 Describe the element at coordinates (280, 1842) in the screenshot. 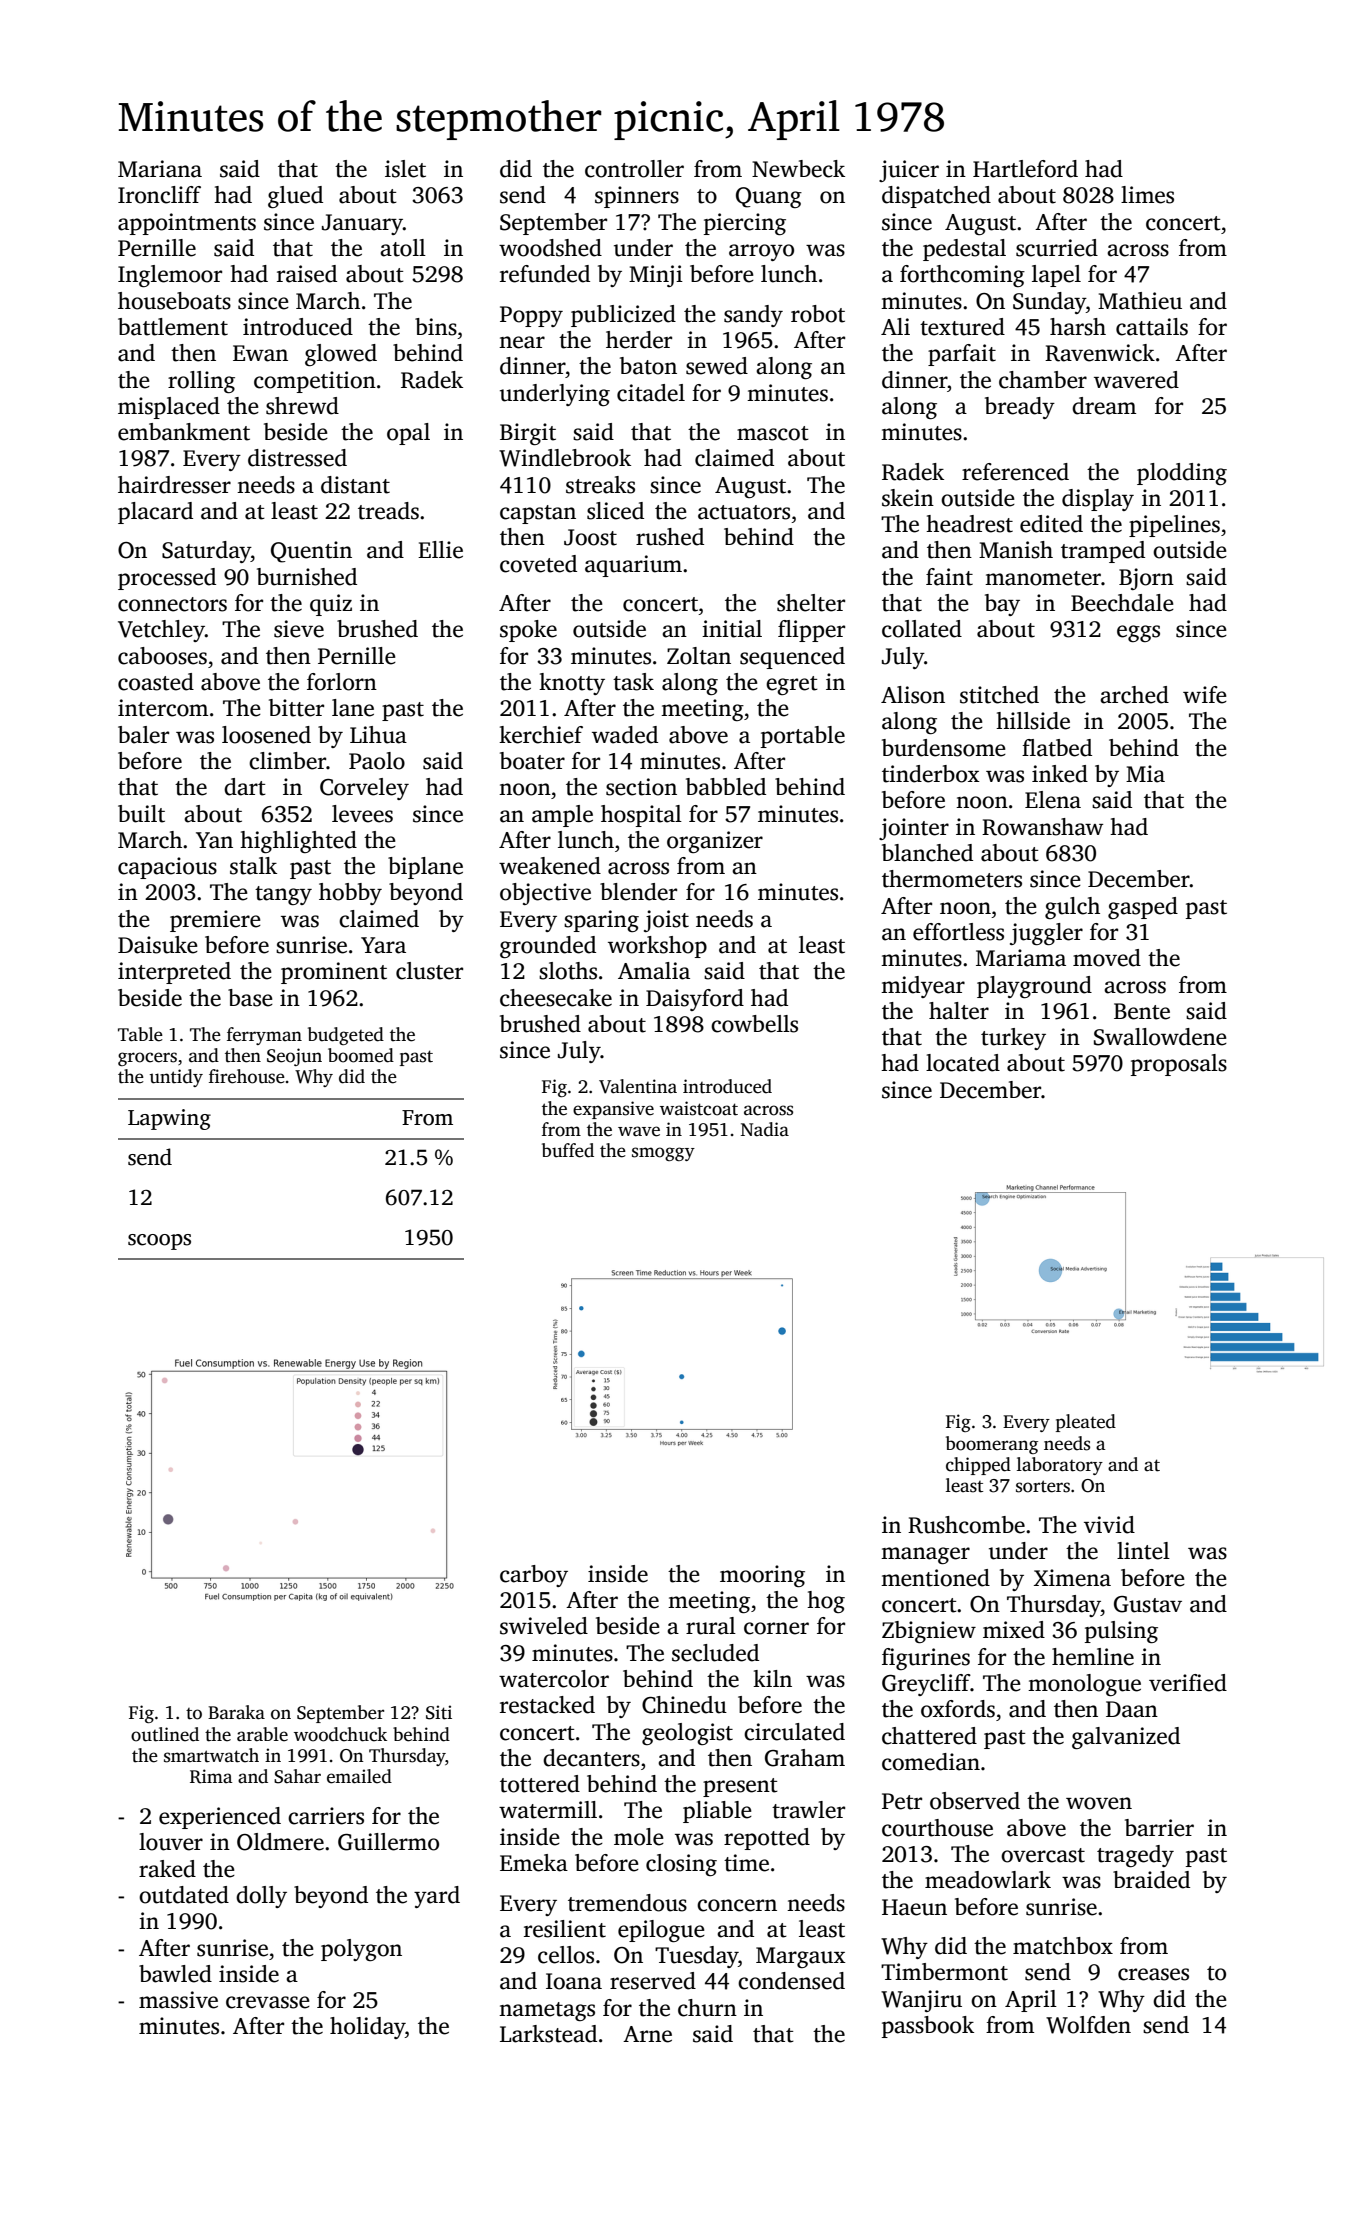

I see `Oldmere` at that location.
